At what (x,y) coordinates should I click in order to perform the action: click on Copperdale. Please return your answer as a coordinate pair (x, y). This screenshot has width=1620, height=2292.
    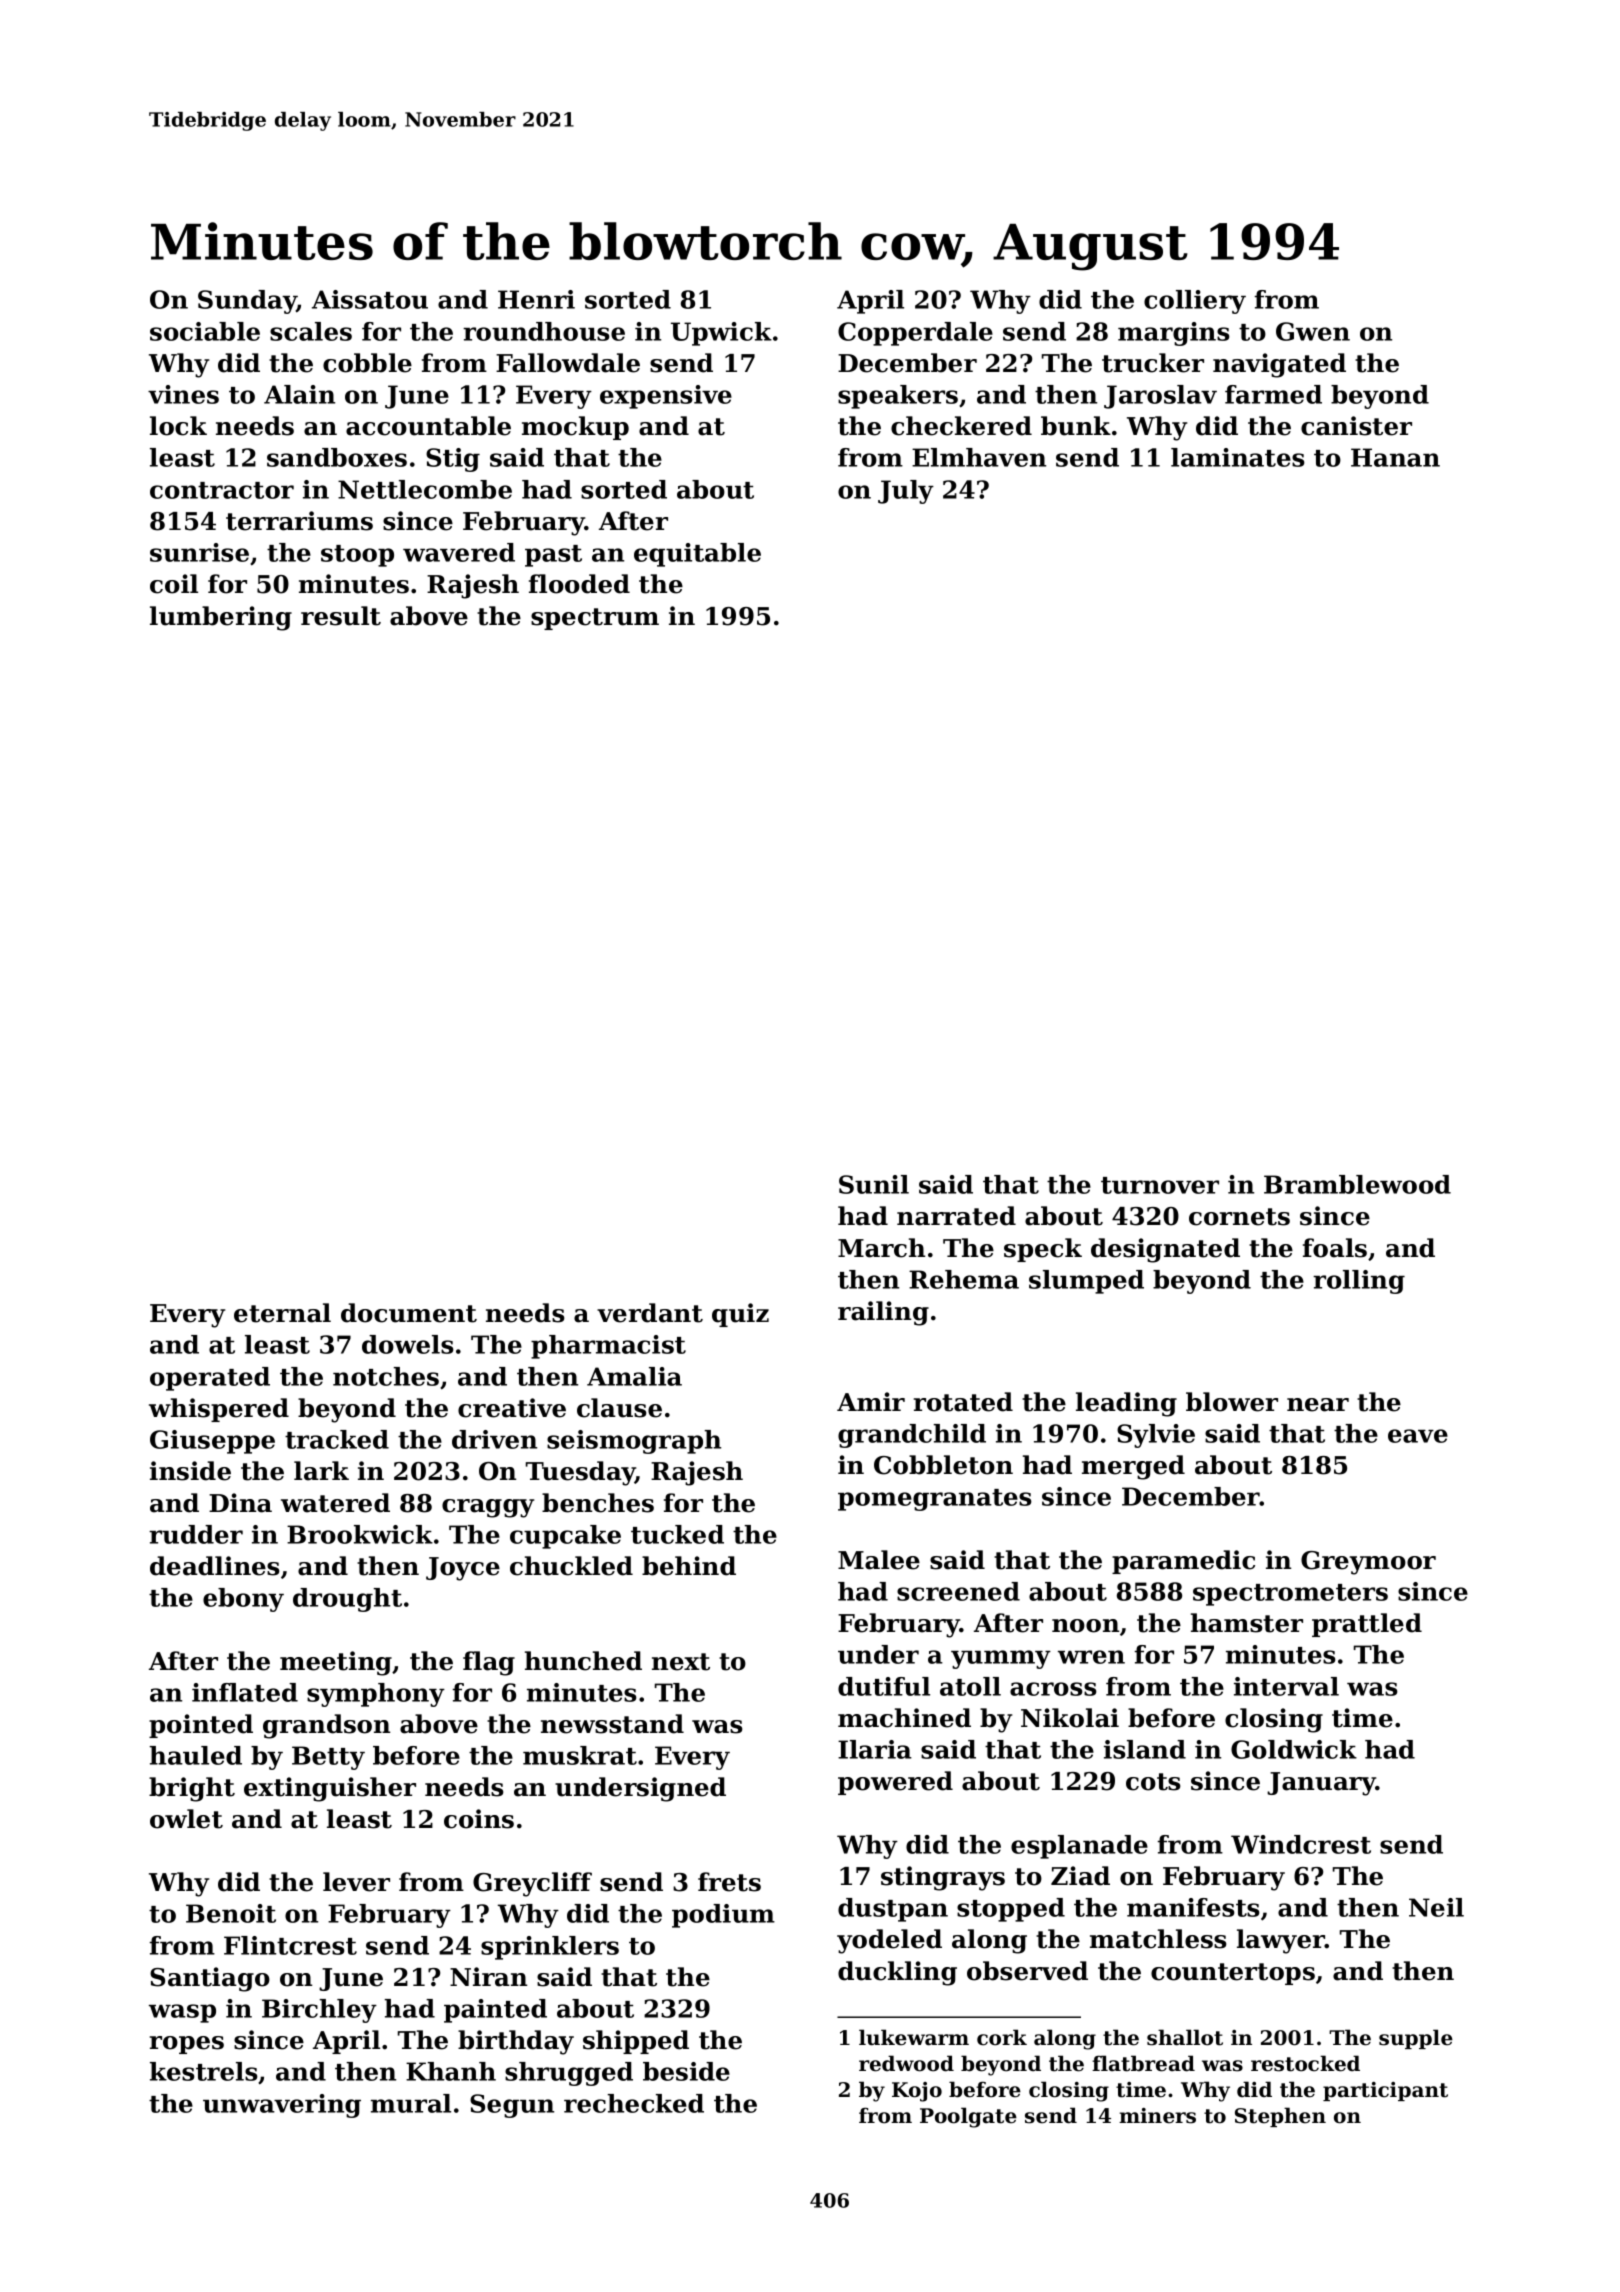
    Looking at the image, I should click on (915, 334).
